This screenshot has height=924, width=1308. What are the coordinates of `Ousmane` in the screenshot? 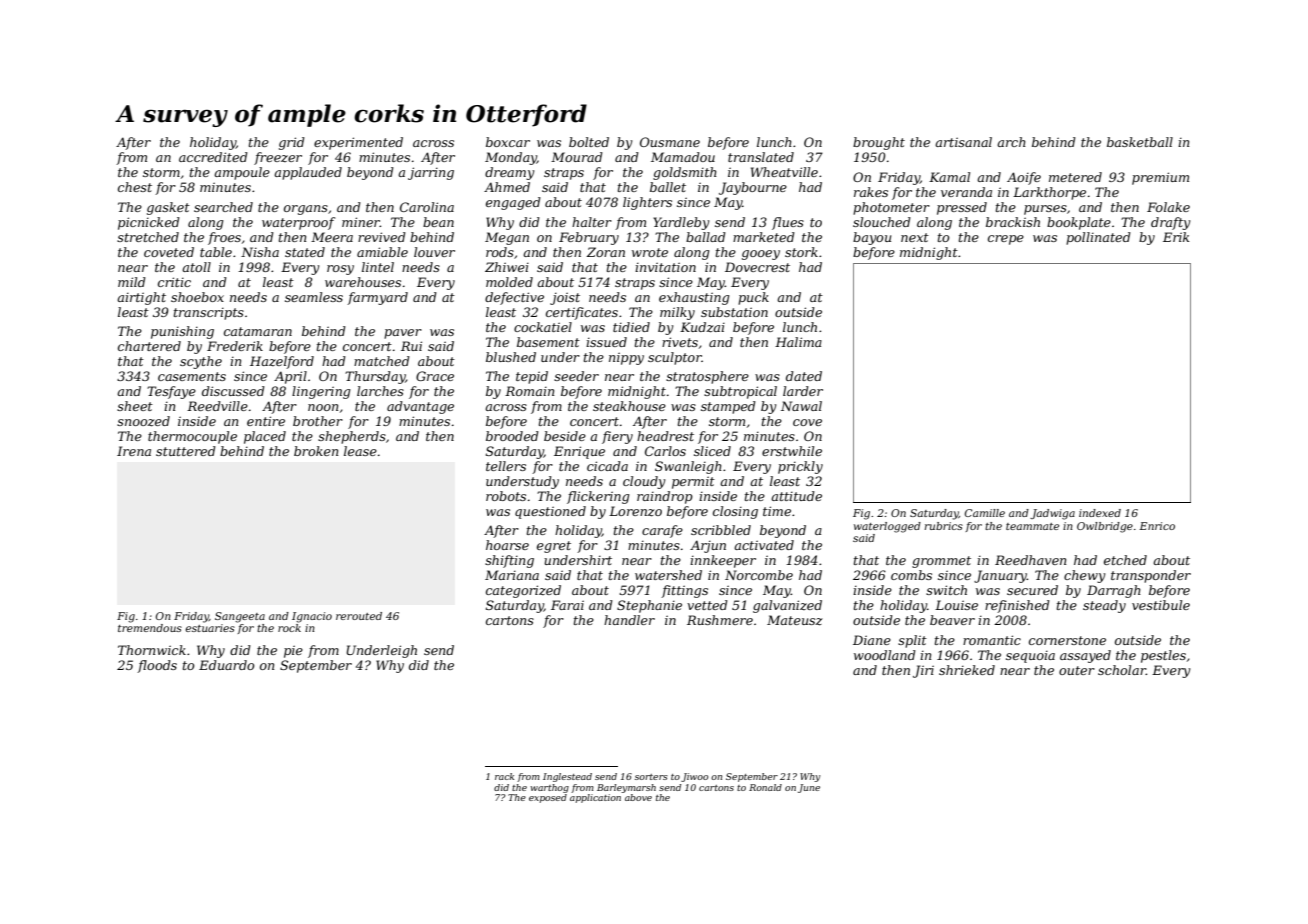 It's located at (670, 142).
